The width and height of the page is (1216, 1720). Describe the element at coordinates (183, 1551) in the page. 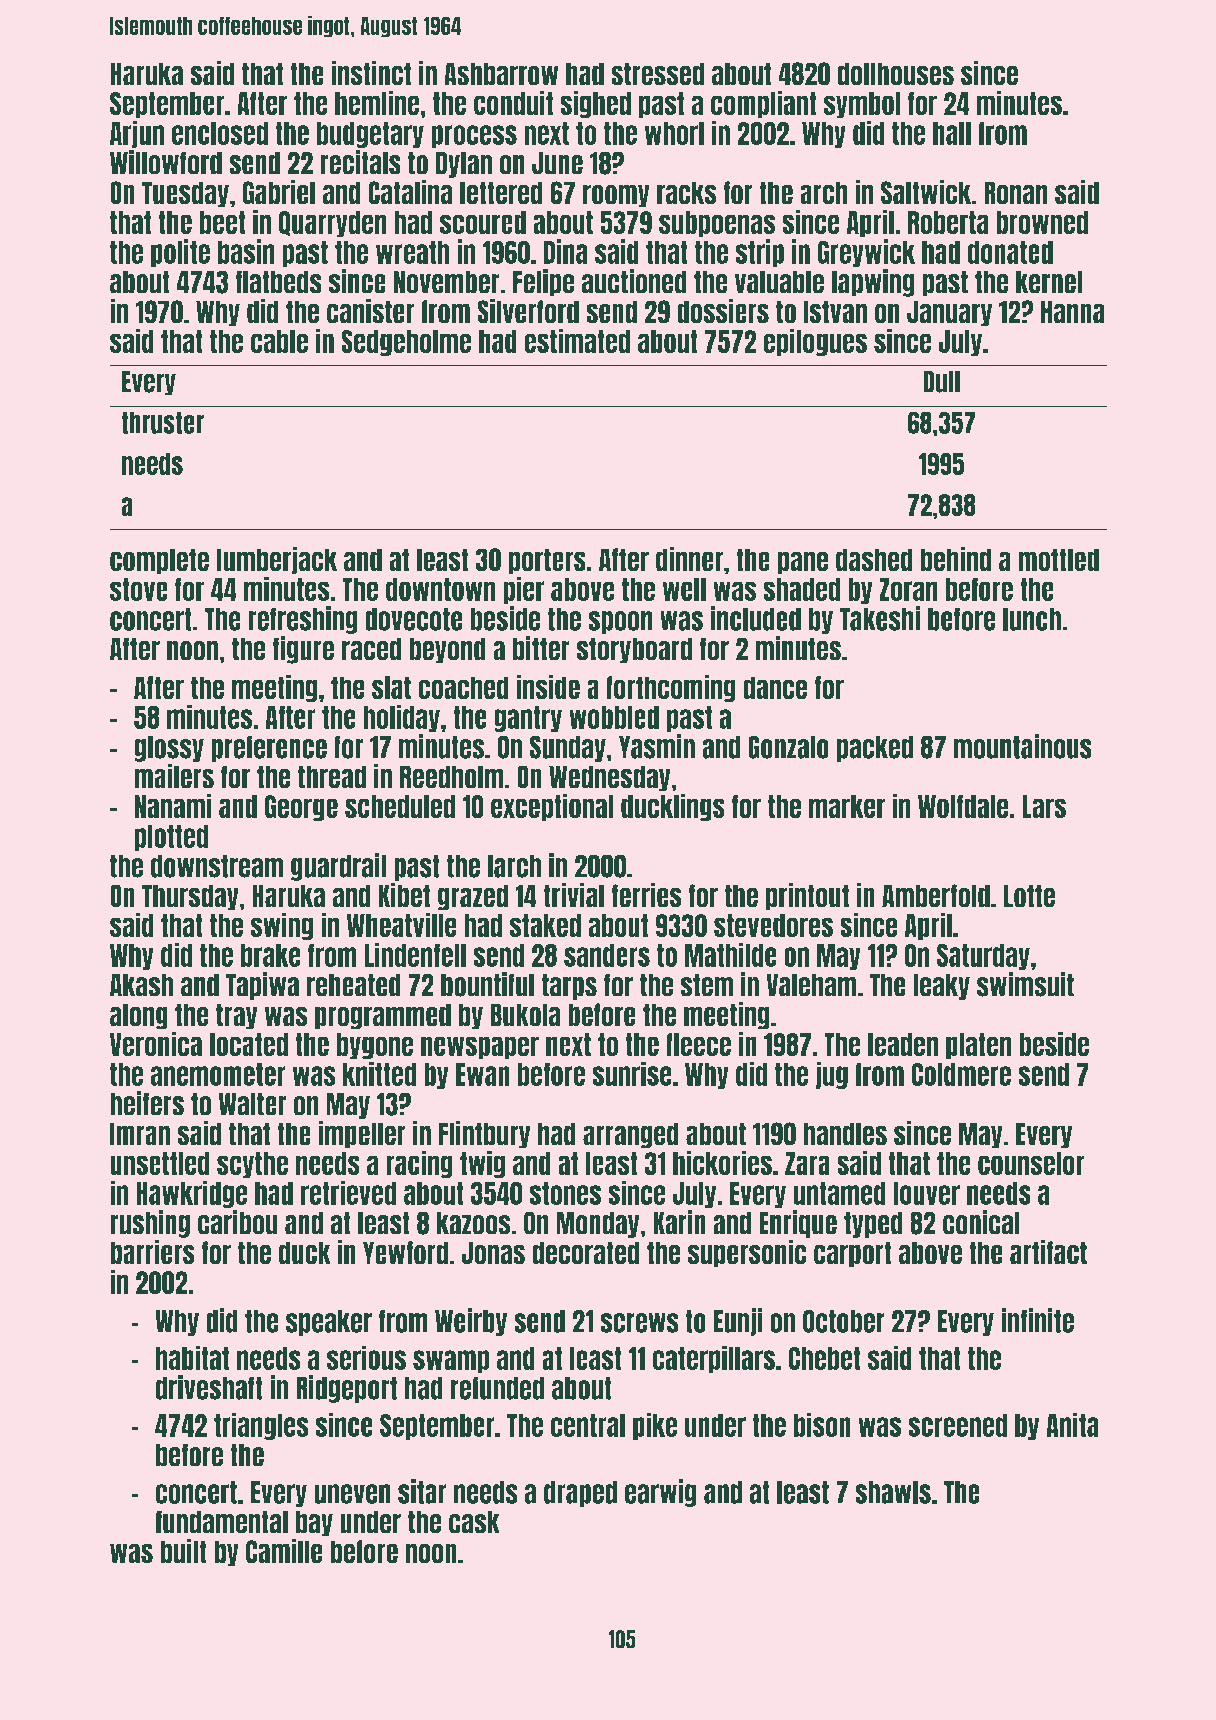

I see `built` at that location.
